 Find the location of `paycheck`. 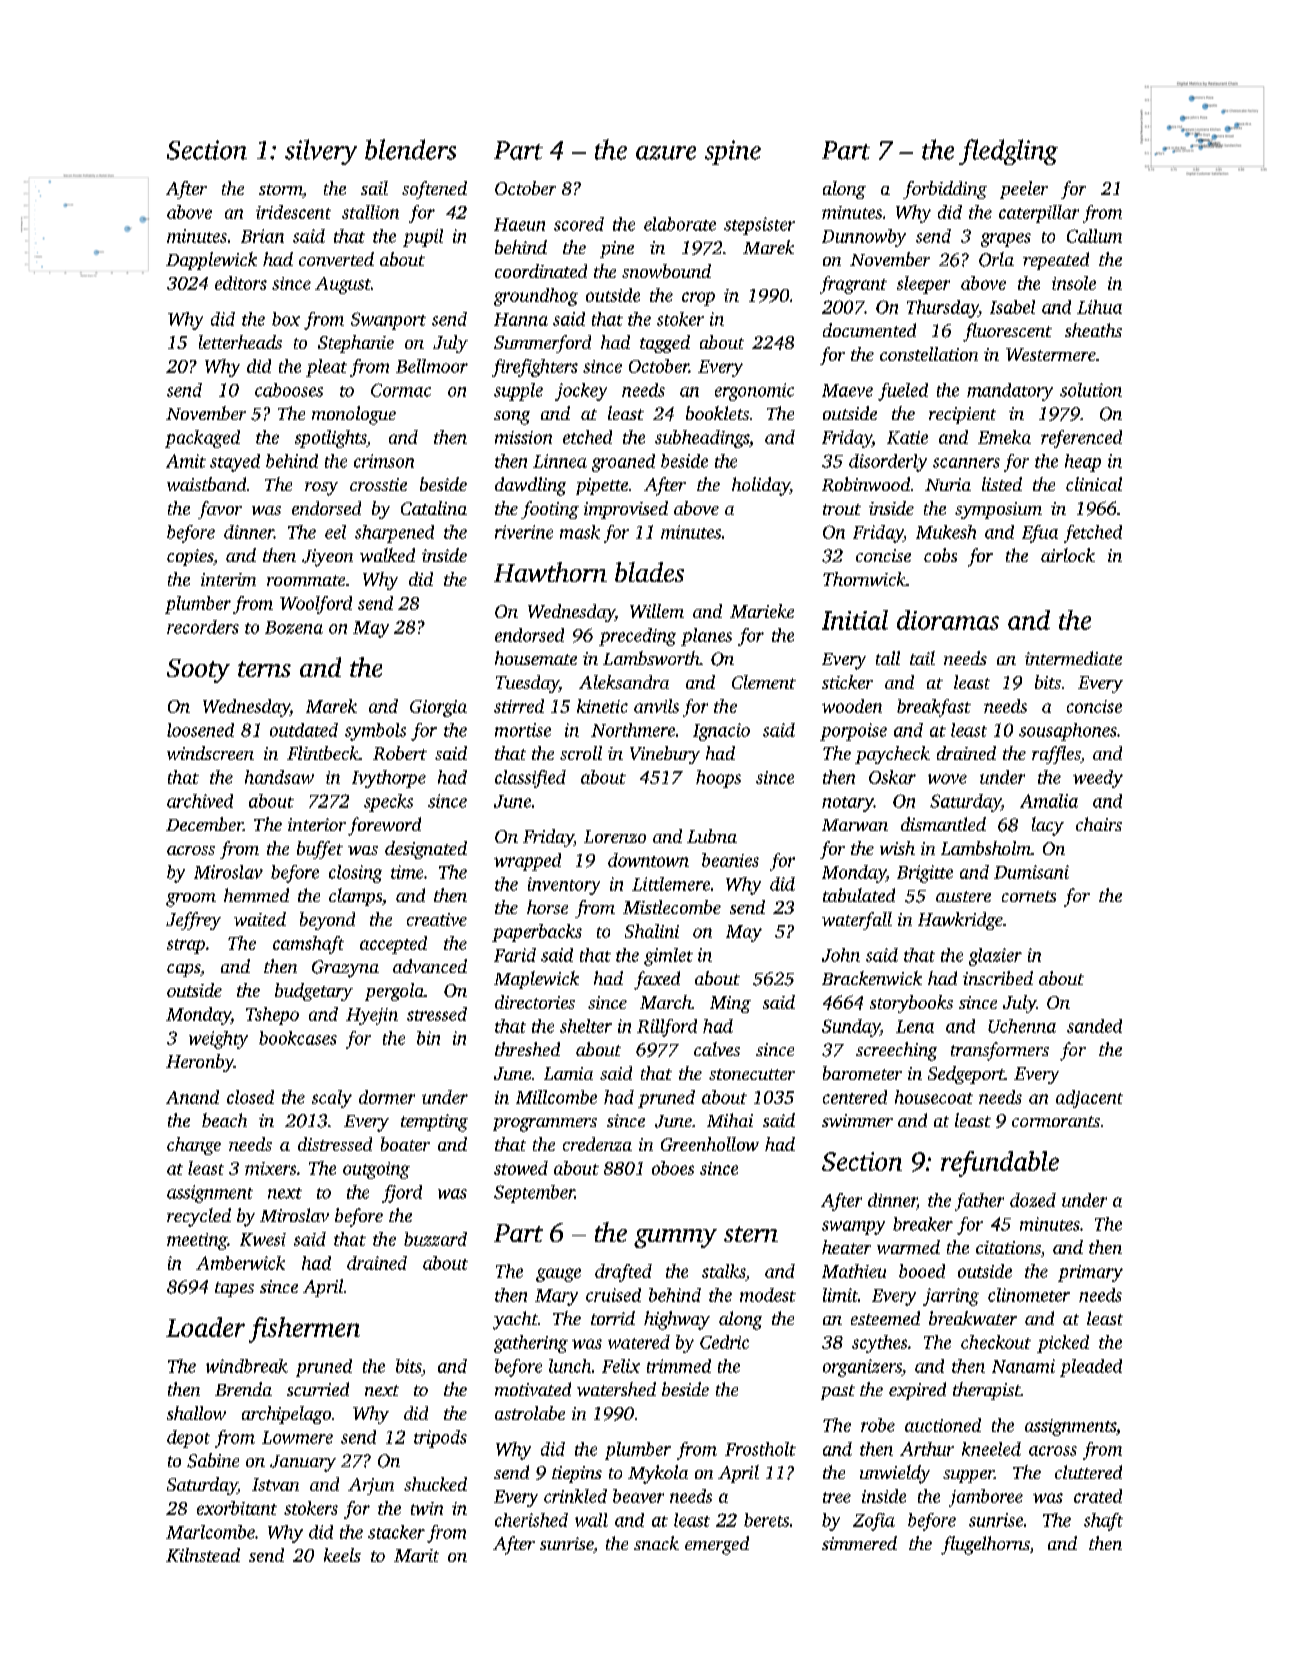

paycheck is located at coordinates (892, 755).
